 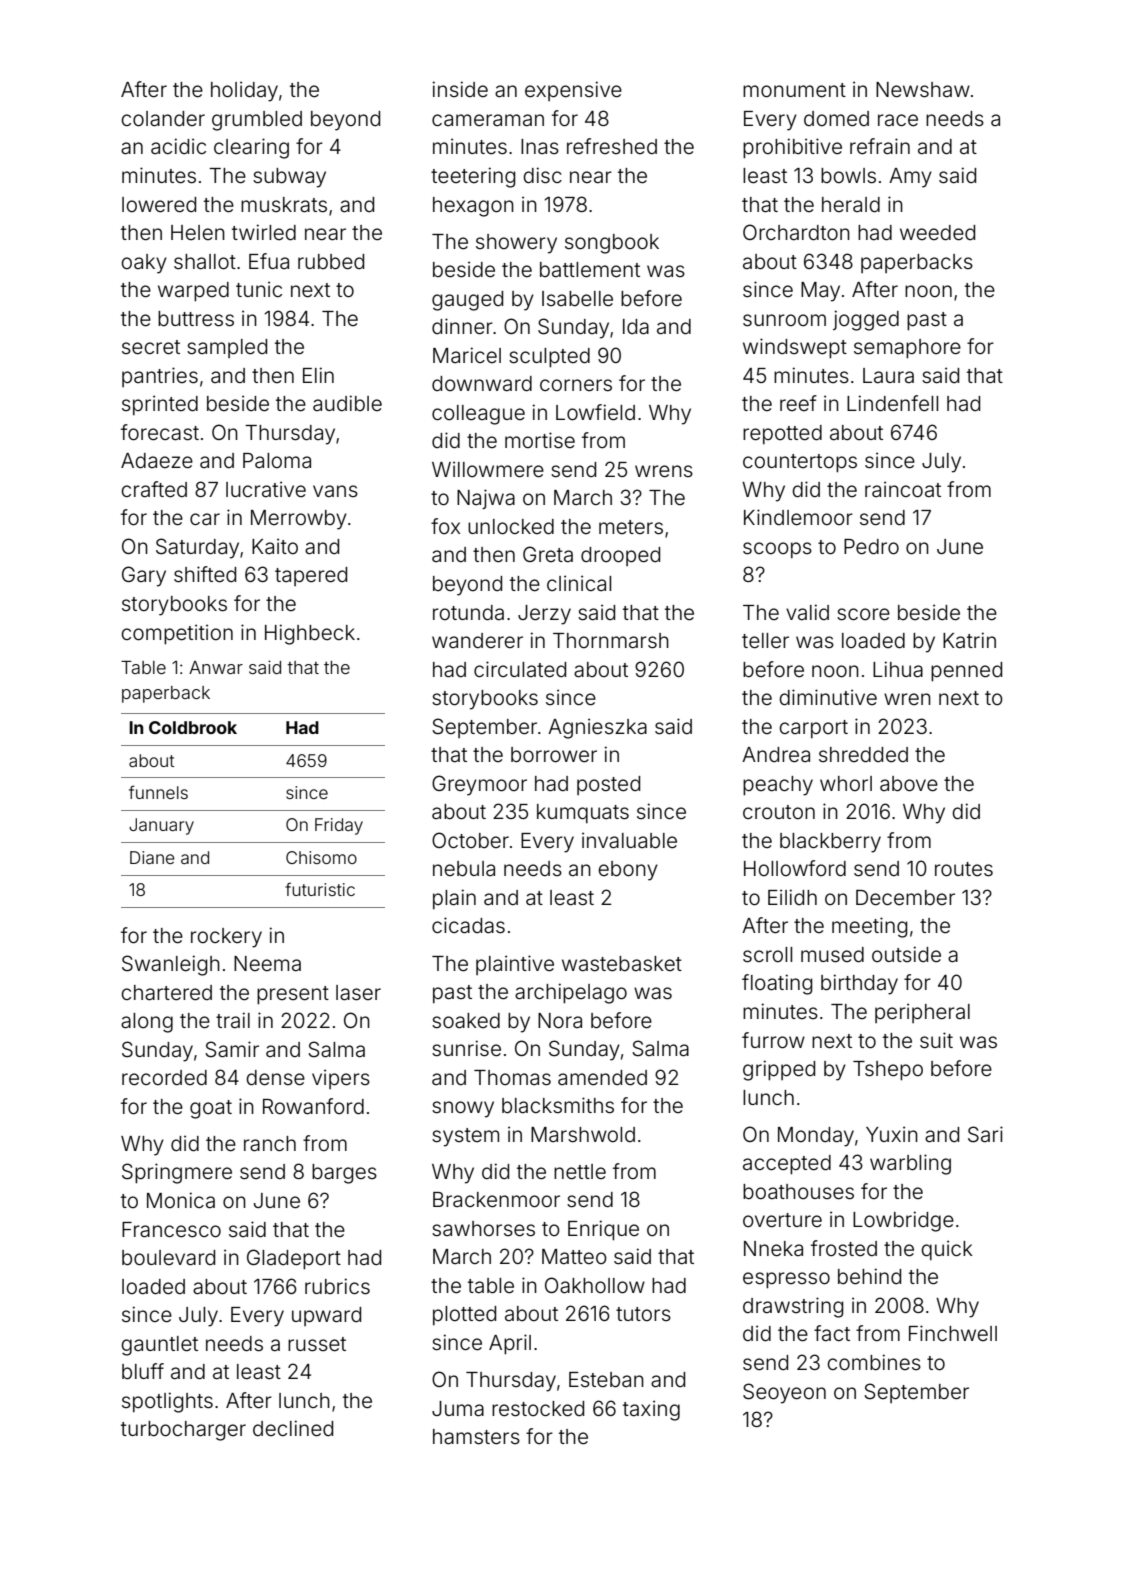 What do you see at coordinates (317, 1344) in the screenshot?
I see `russet` at bounding box center [317, 1344].
